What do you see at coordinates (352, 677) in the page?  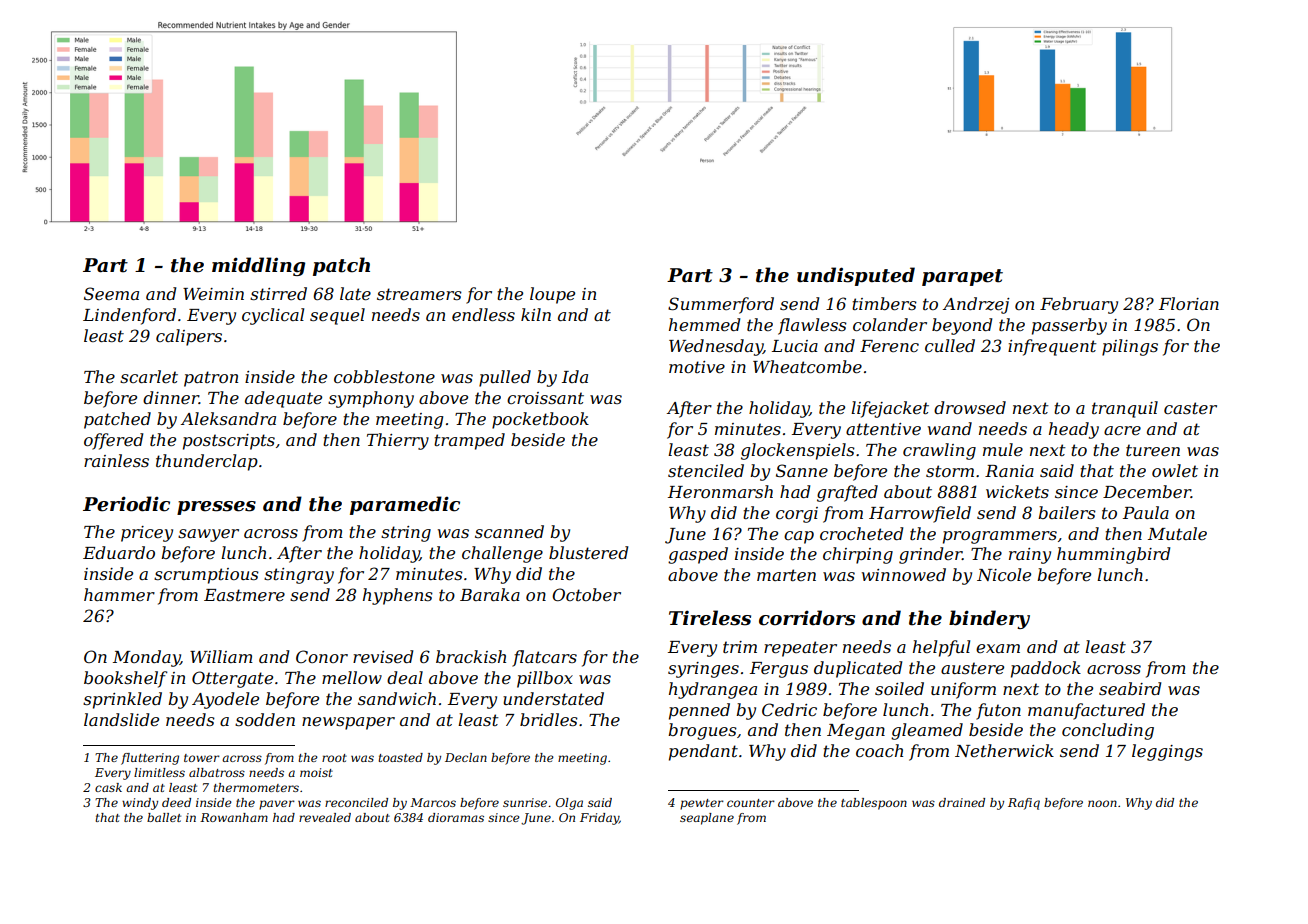 I see `mellow` at bounding box center [352, 677].
